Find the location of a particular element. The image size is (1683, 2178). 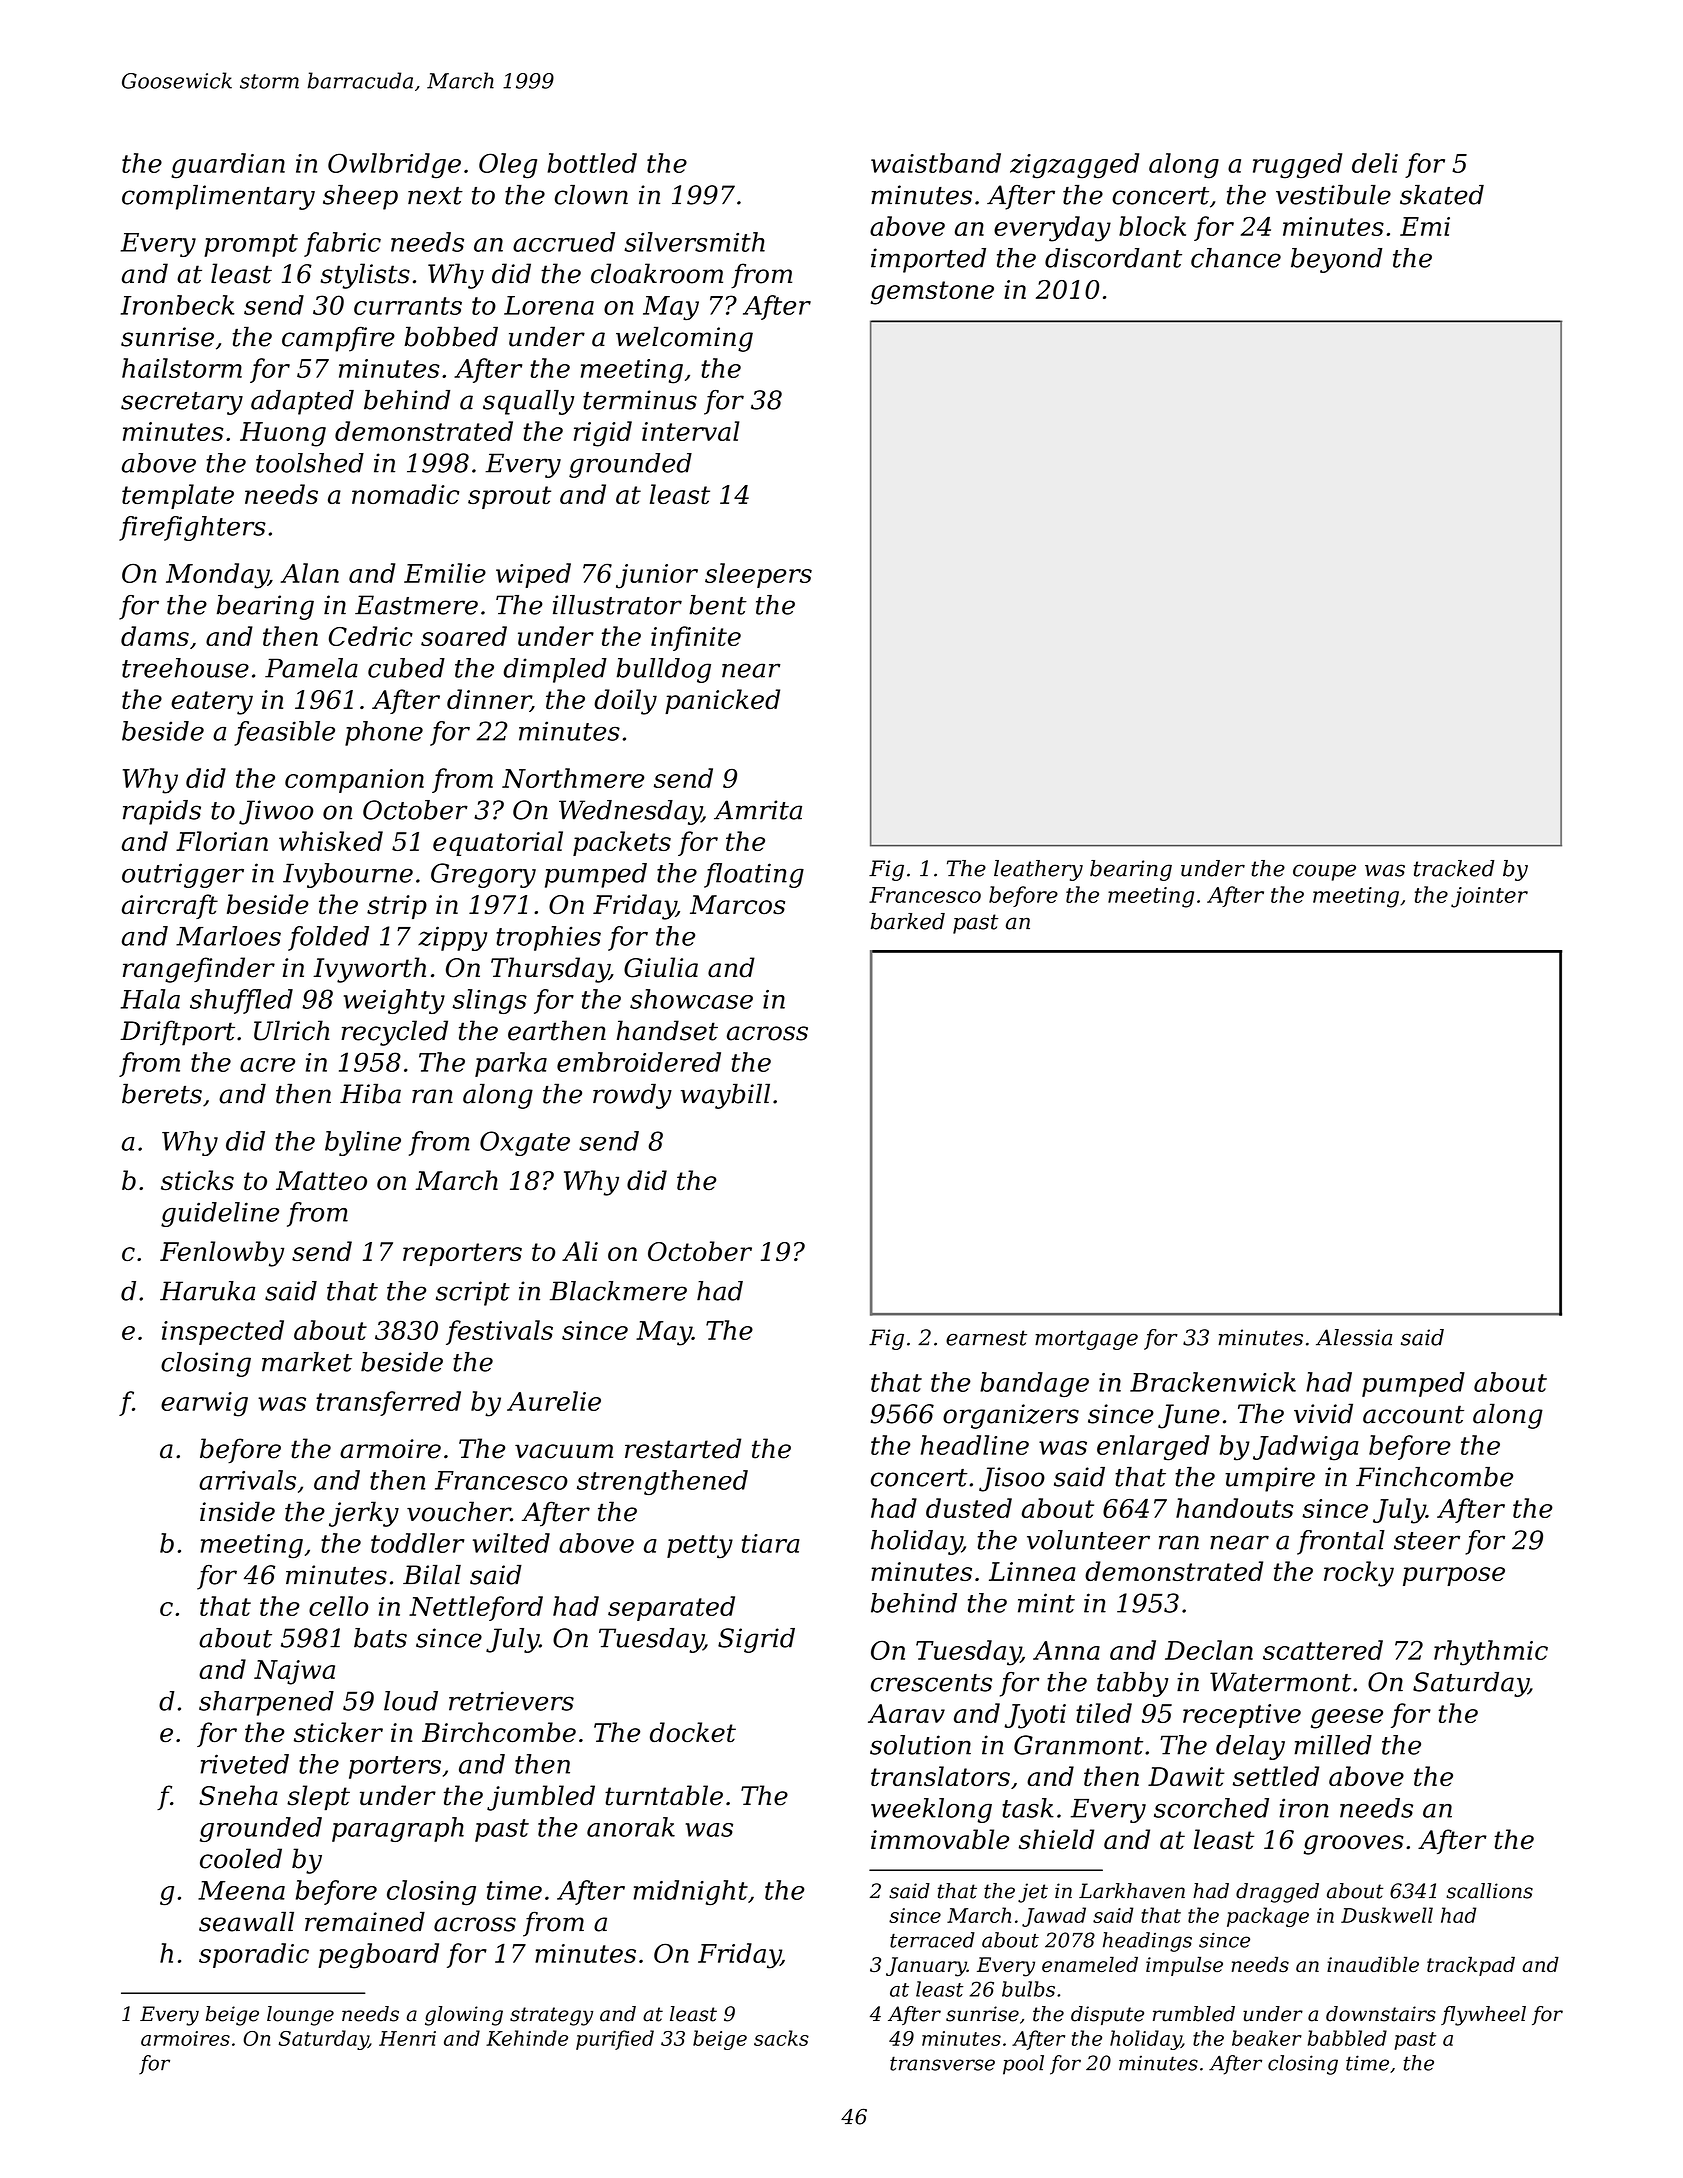

earnest is located at coordinates (986, 1338).
